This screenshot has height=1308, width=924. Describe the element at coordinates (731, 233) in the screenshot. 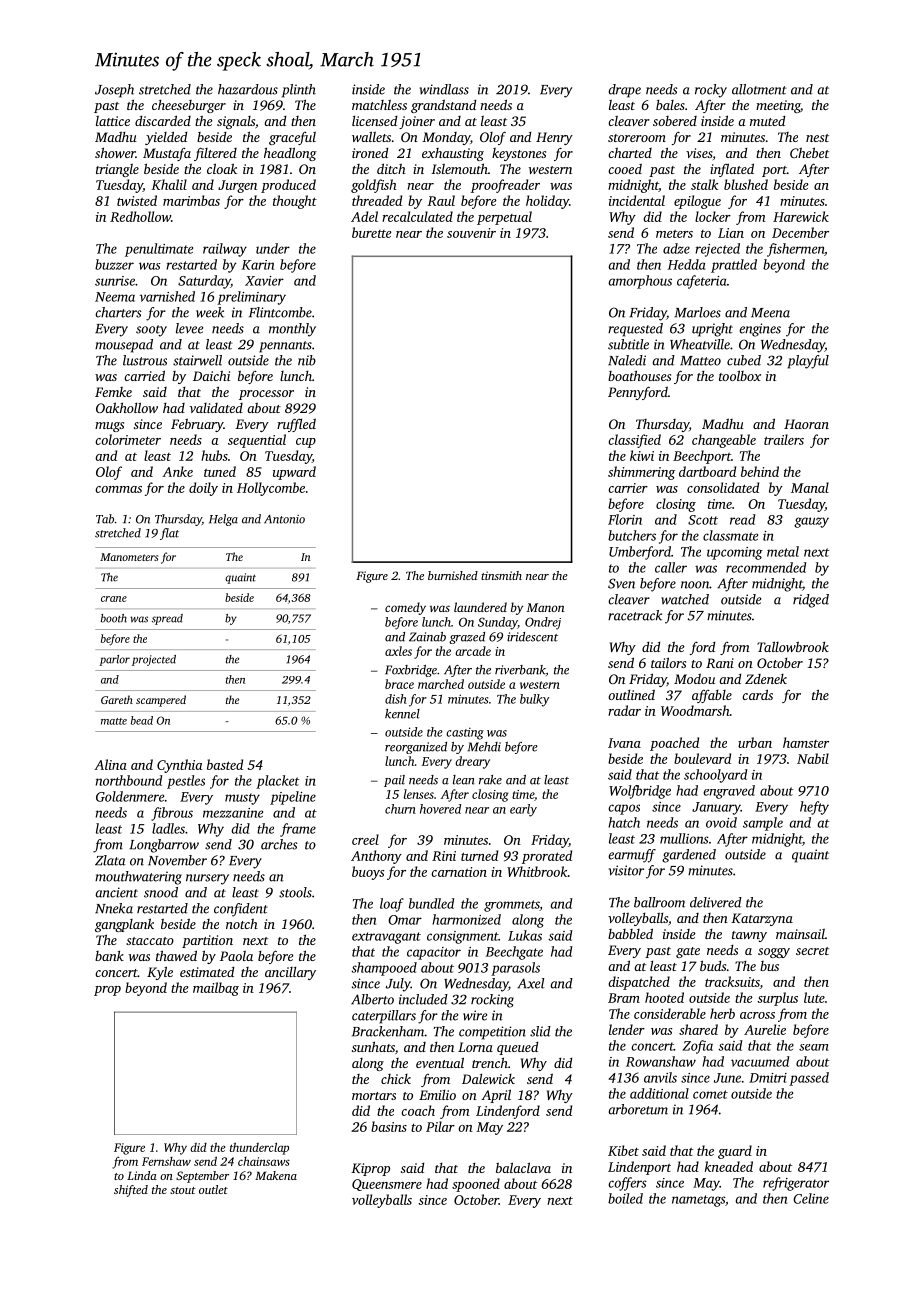

I see `Lian` at that location.
